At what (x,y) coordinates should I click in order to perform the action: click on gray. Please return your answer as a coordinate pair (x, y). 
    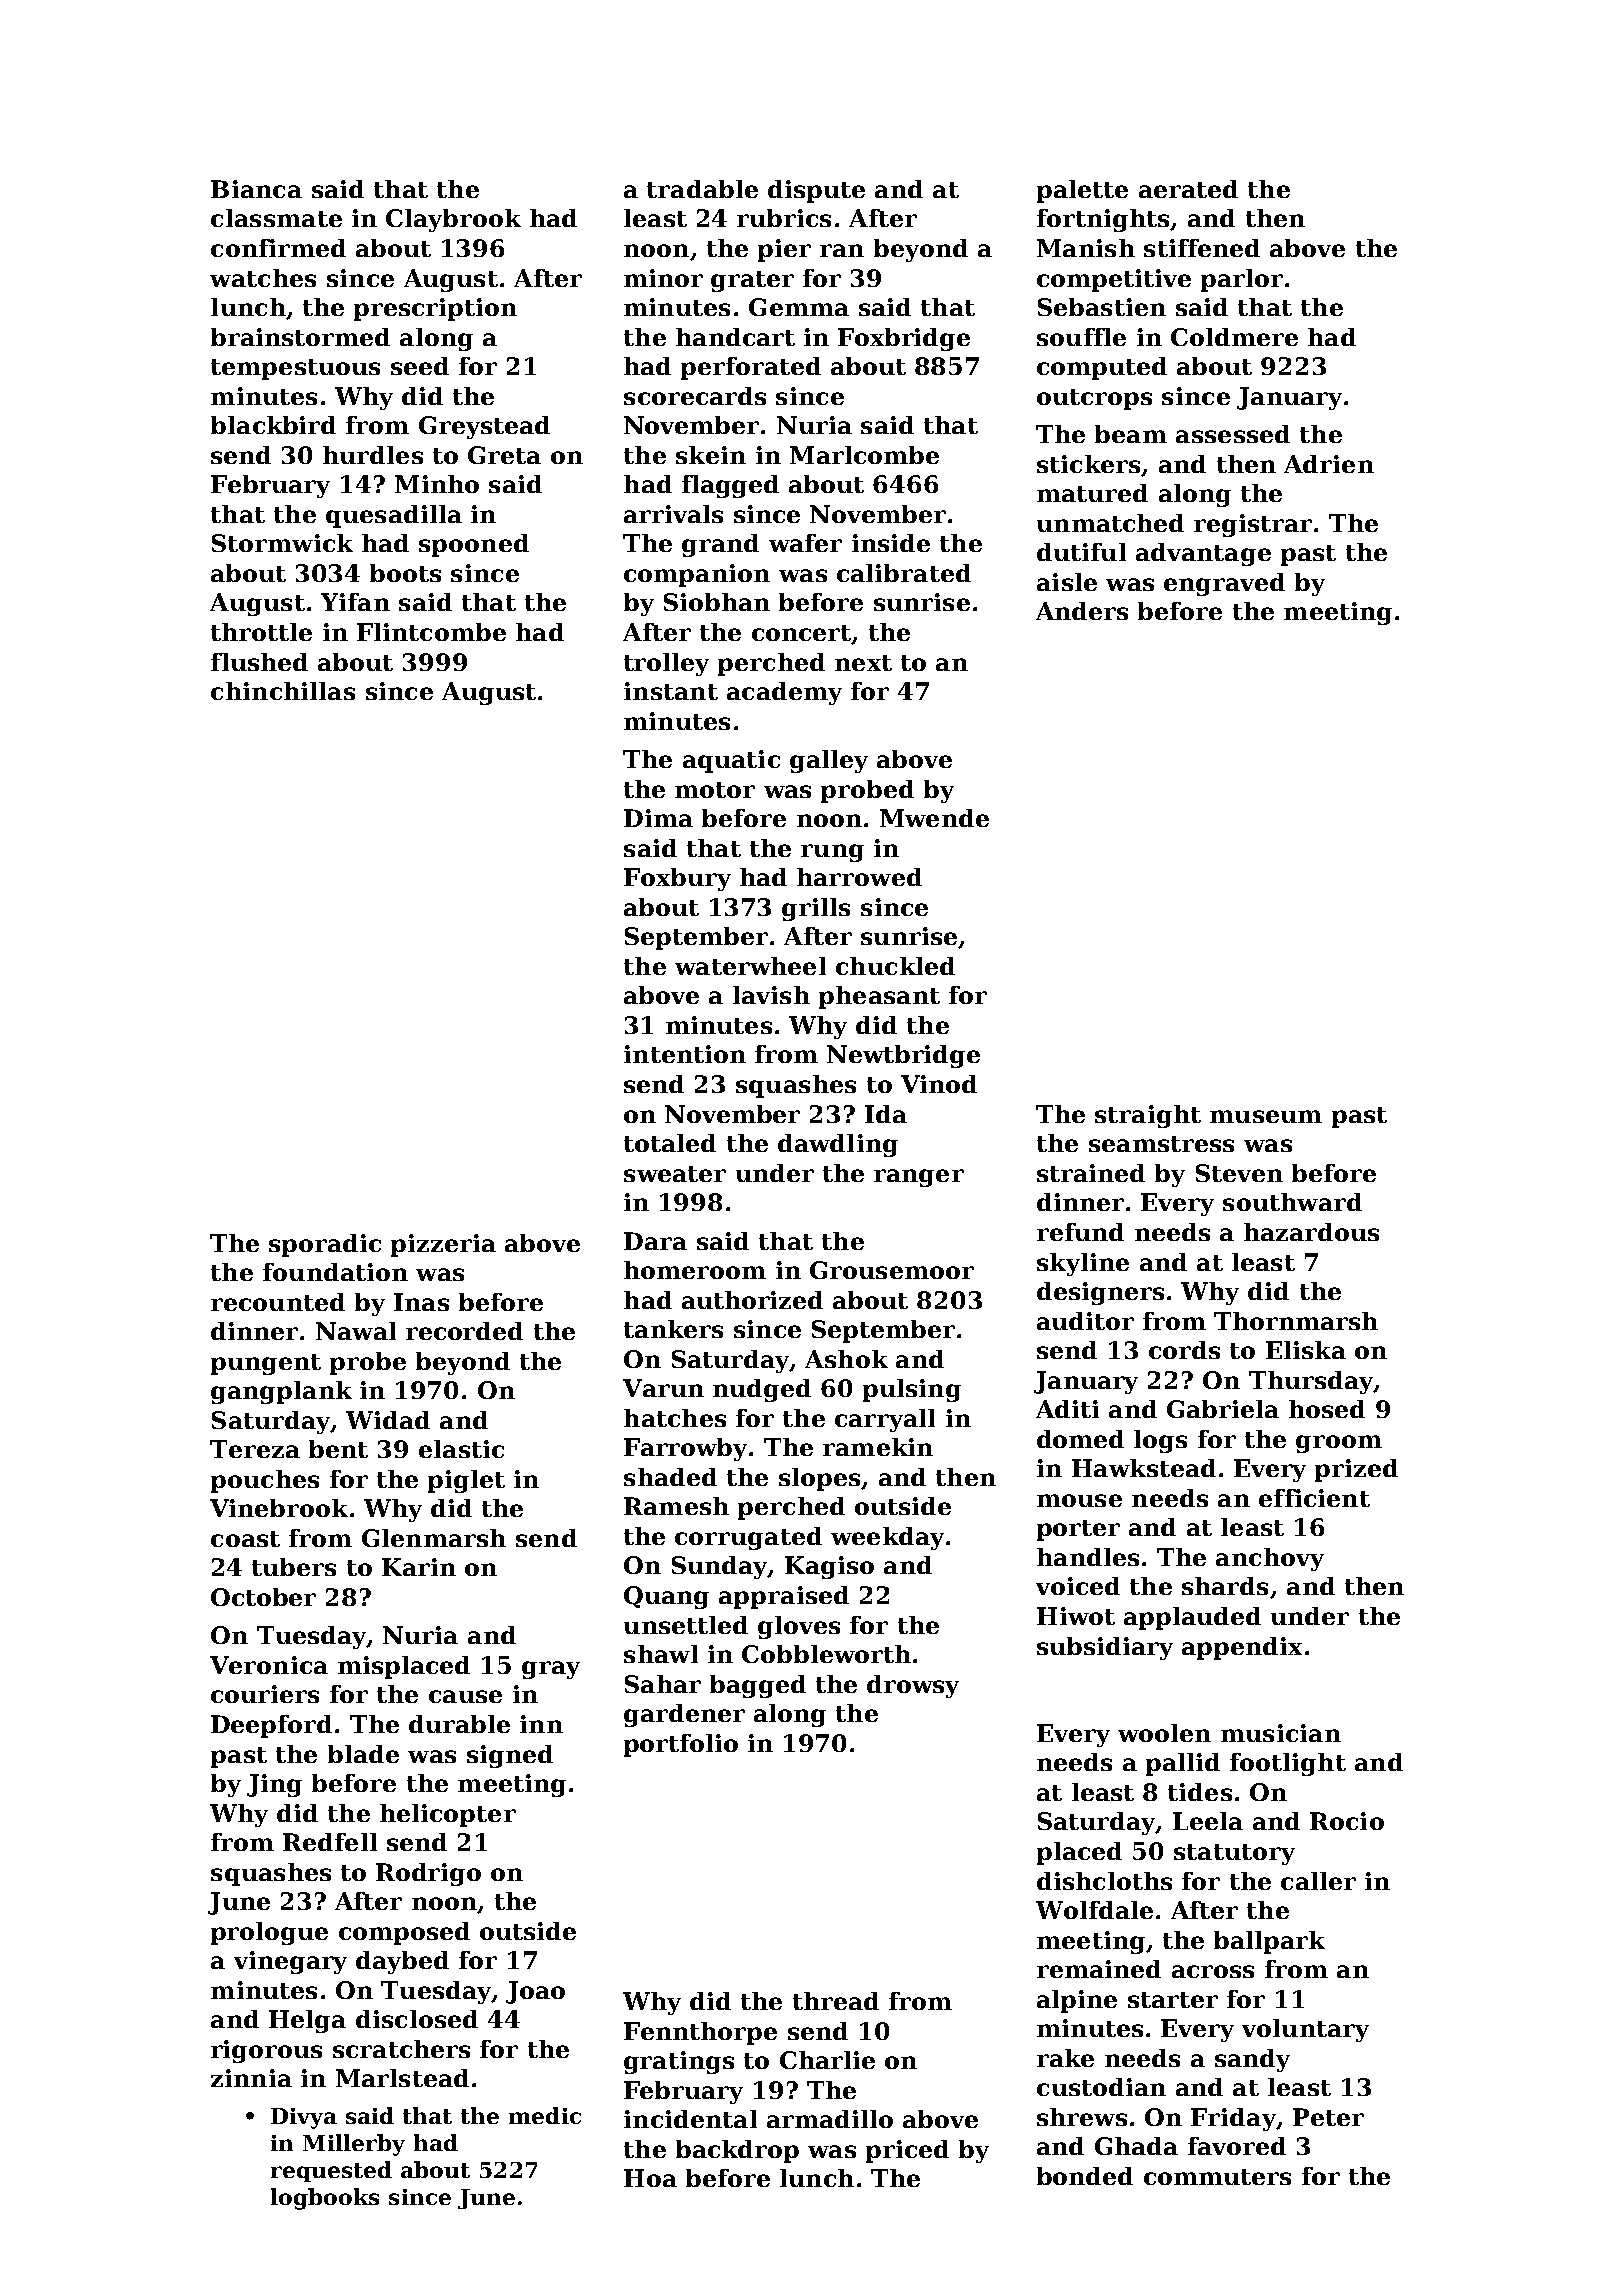
    Looking at the image, I should click on (551, 1670).
